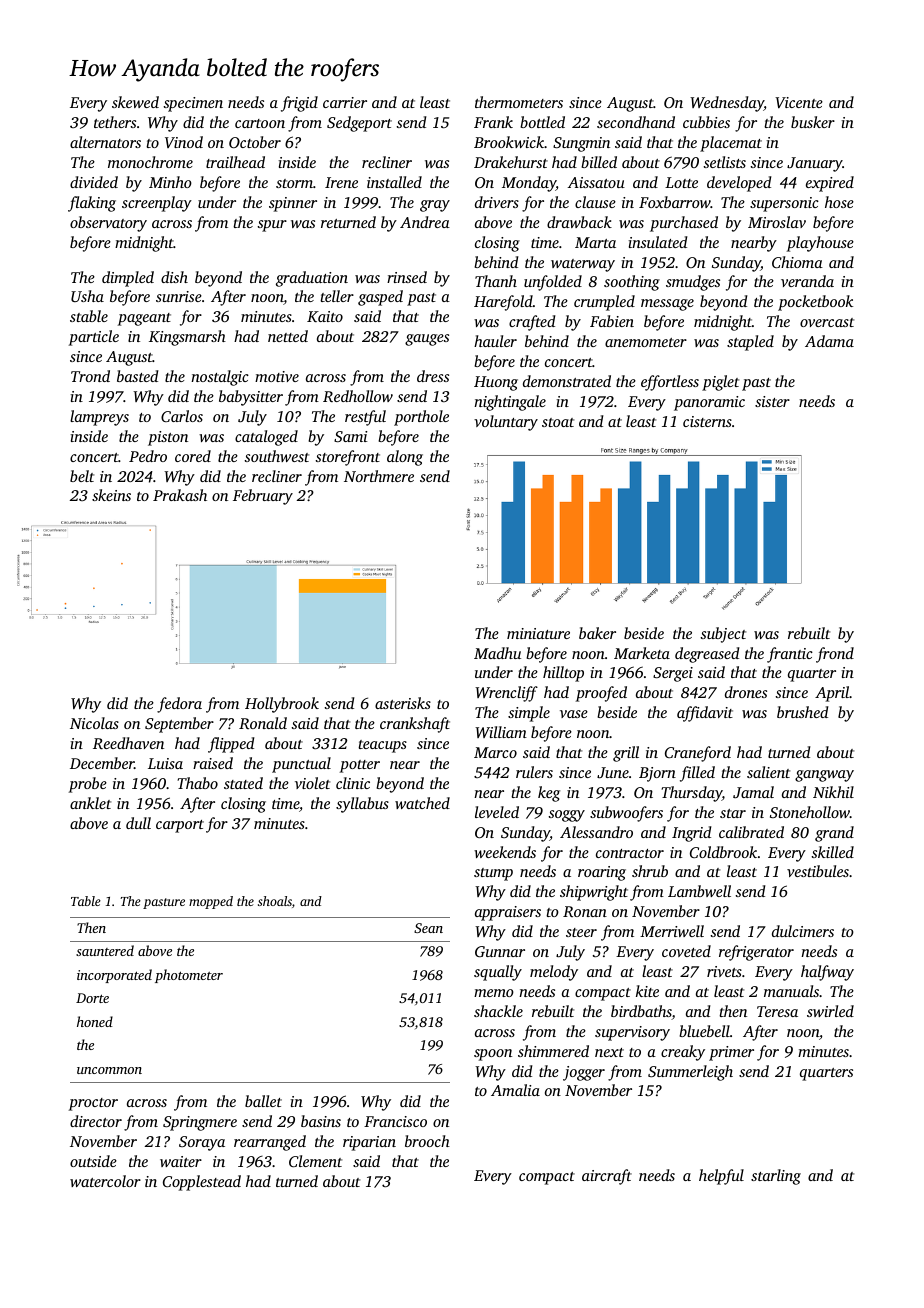  What do you see at coordinates (579, 222) in the document?
I see `drawback` at bounding box center [579, 222].
